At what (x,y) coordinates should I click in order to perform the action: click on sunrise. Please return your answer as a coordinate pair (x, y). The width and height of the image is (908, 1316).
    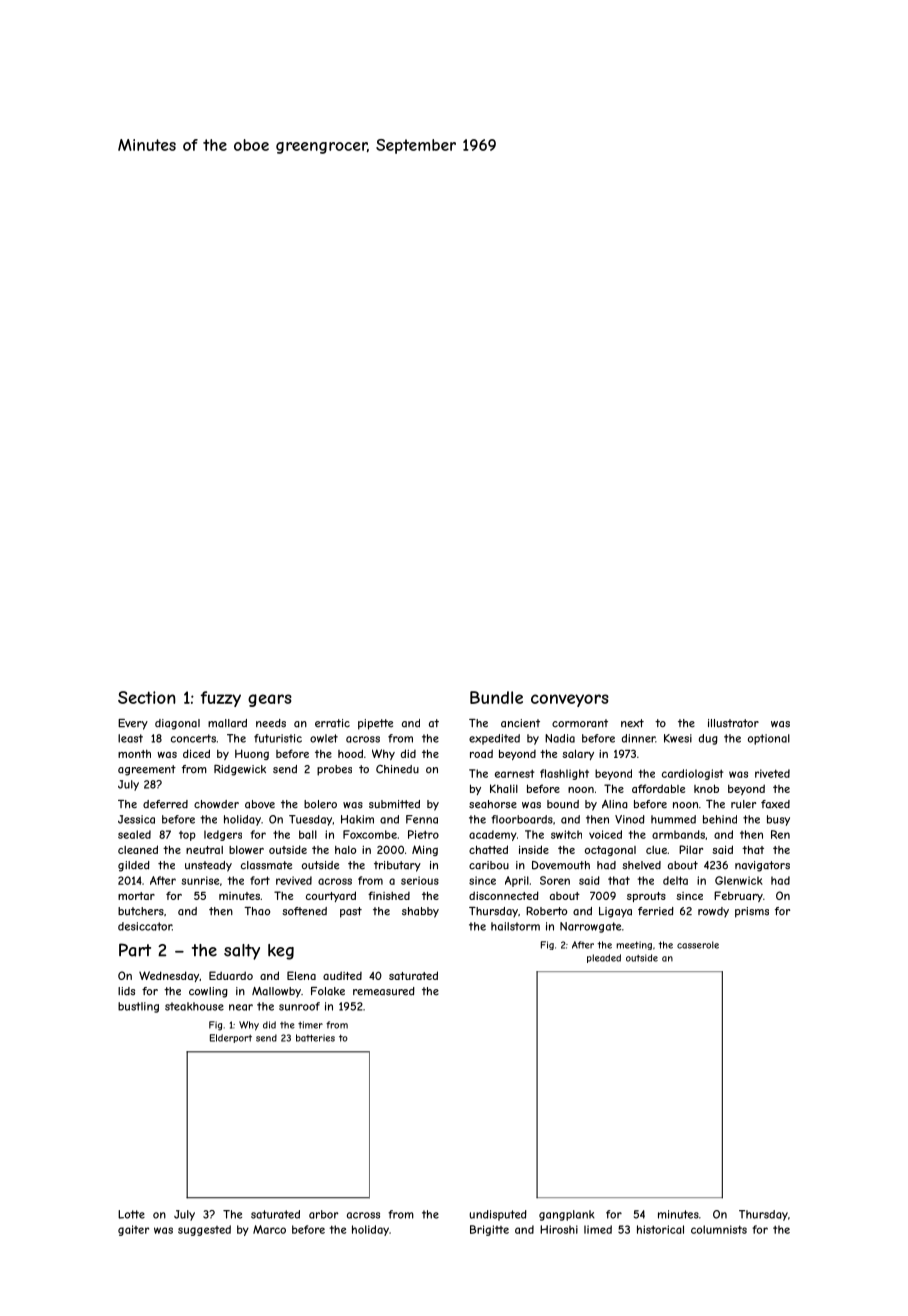
    Looking at the image, I should click on (200, 880).
